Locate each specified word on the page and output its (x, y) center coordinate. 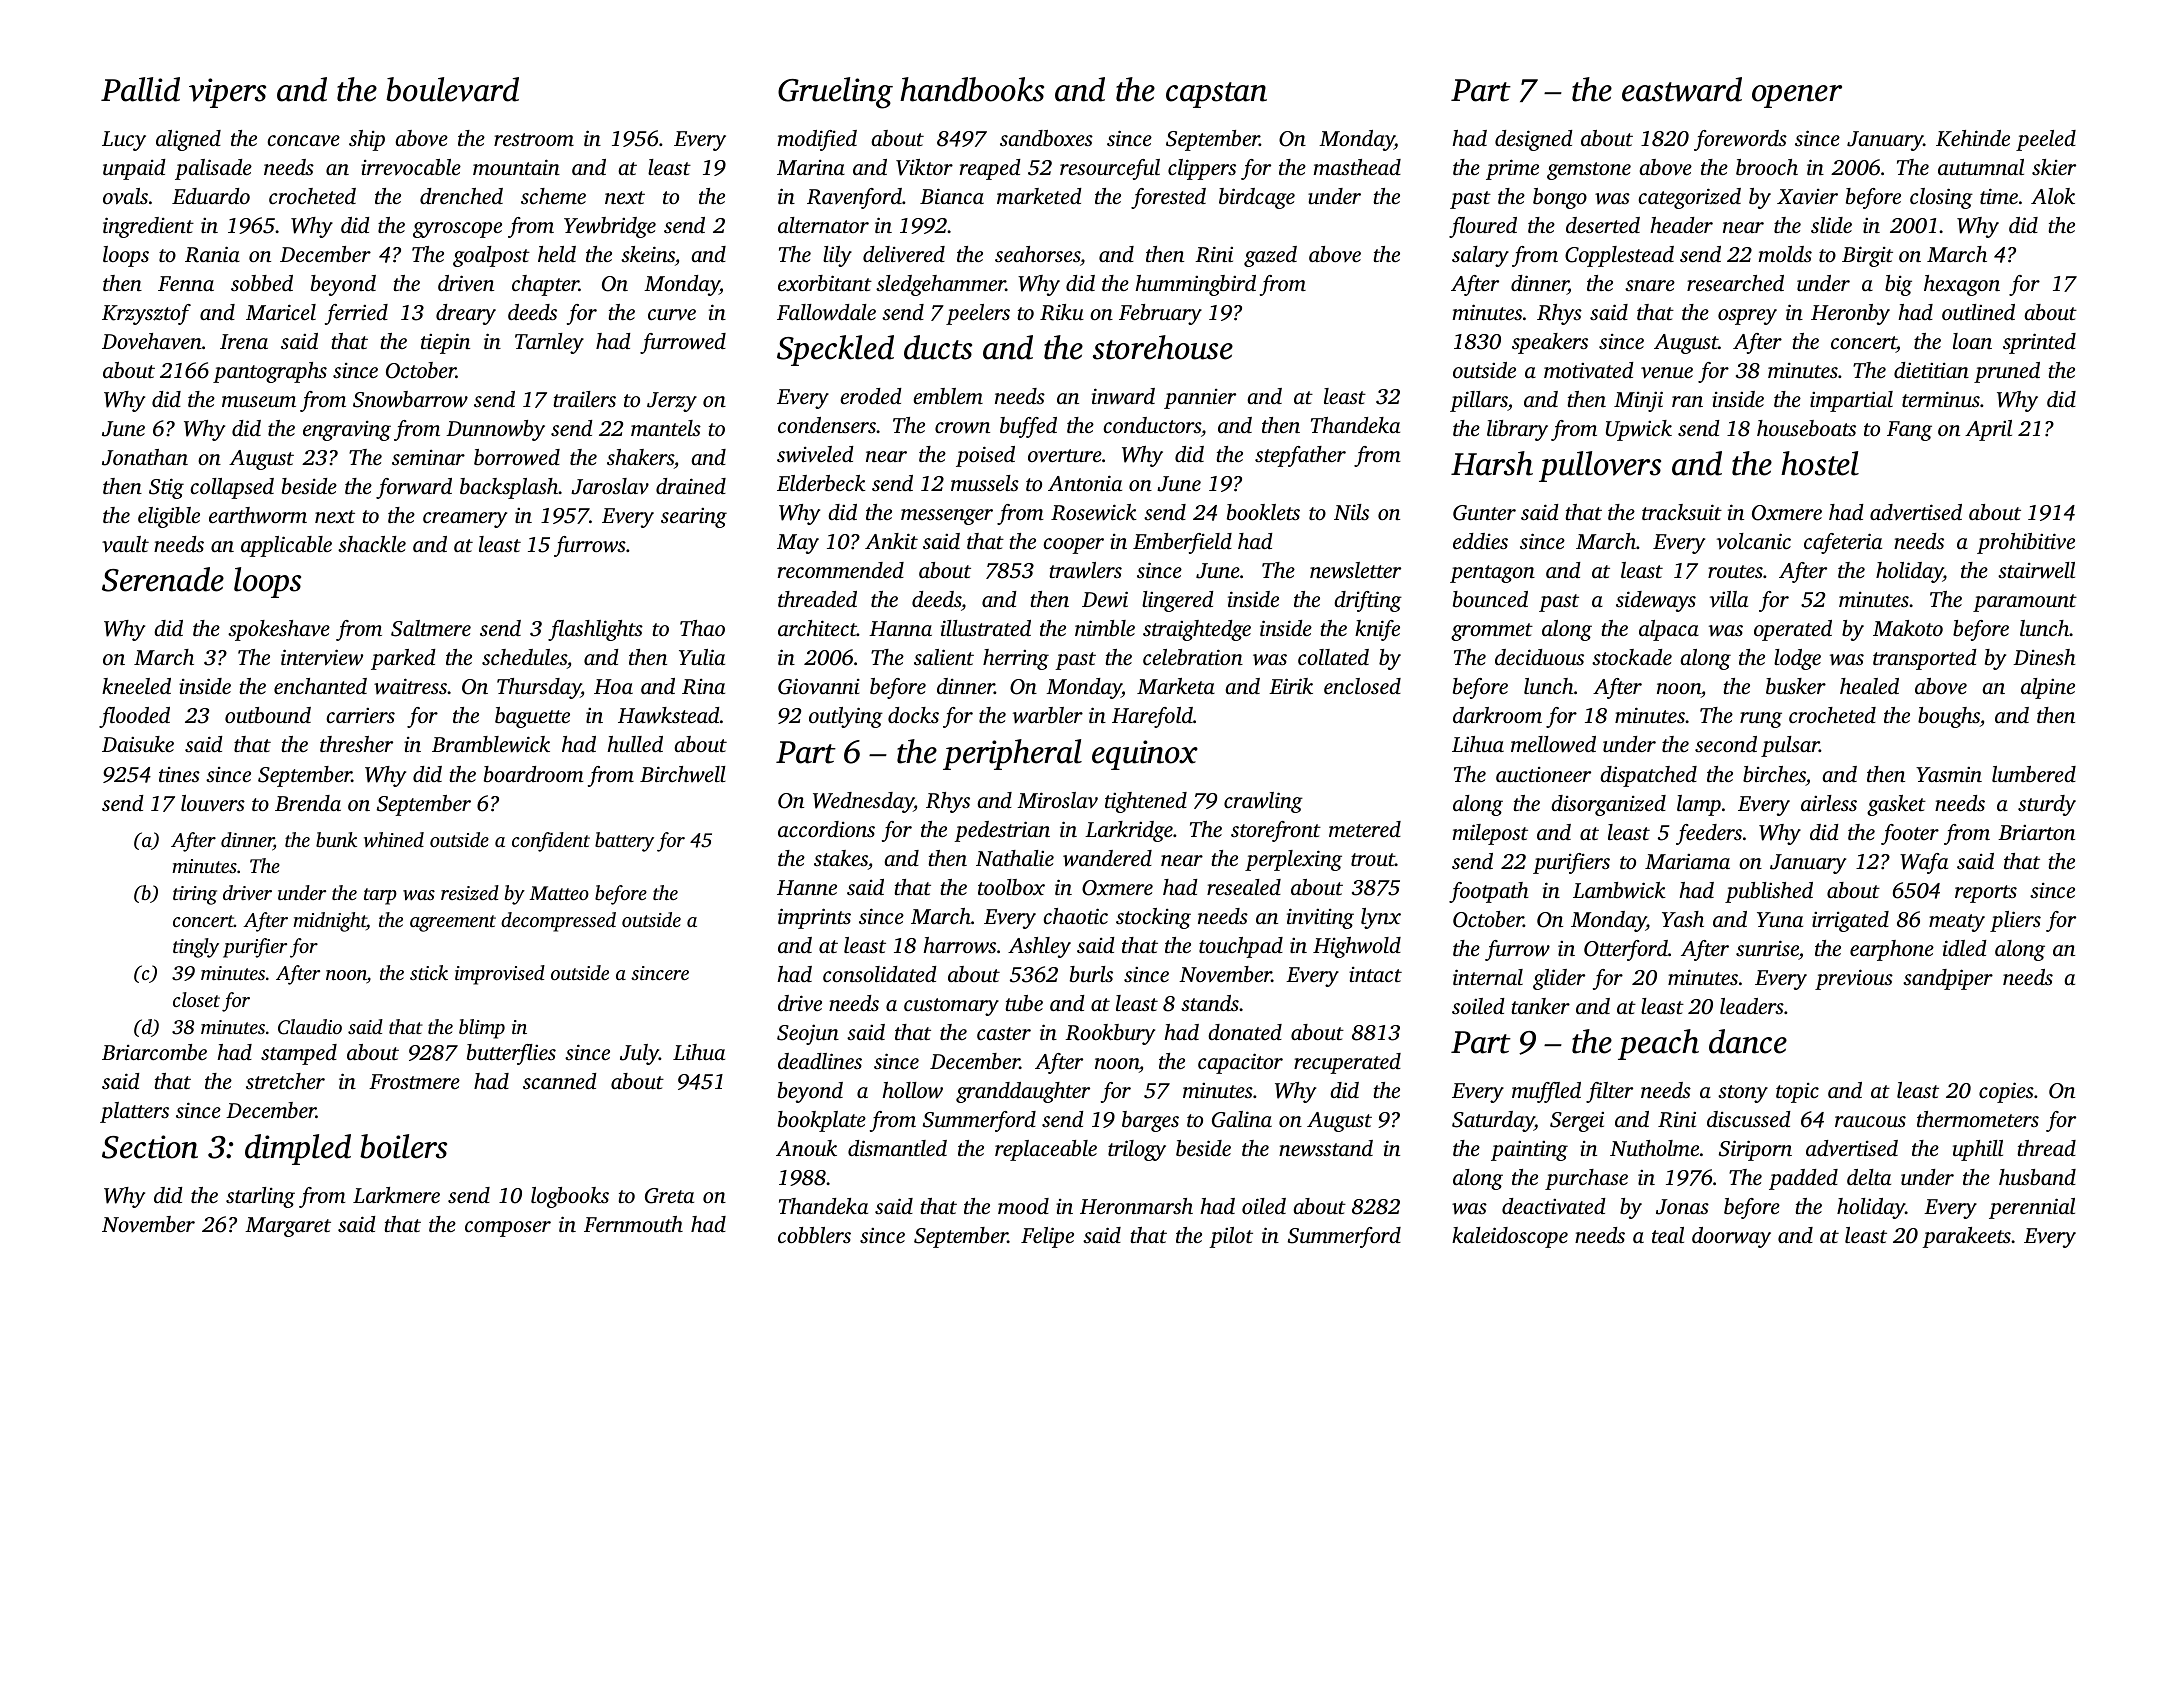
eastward (1682, 89)
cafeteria (1843, 543)
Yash (1683, 919)
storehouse (1163, 347)
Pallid (140, 89)
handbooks (972, 89)
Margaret (288, 1227)
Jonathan (145, 457)
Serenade (163, 579)
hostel (1820, 463)
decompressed (558, 922)
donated (1245, 1032)
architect (817, 628)
